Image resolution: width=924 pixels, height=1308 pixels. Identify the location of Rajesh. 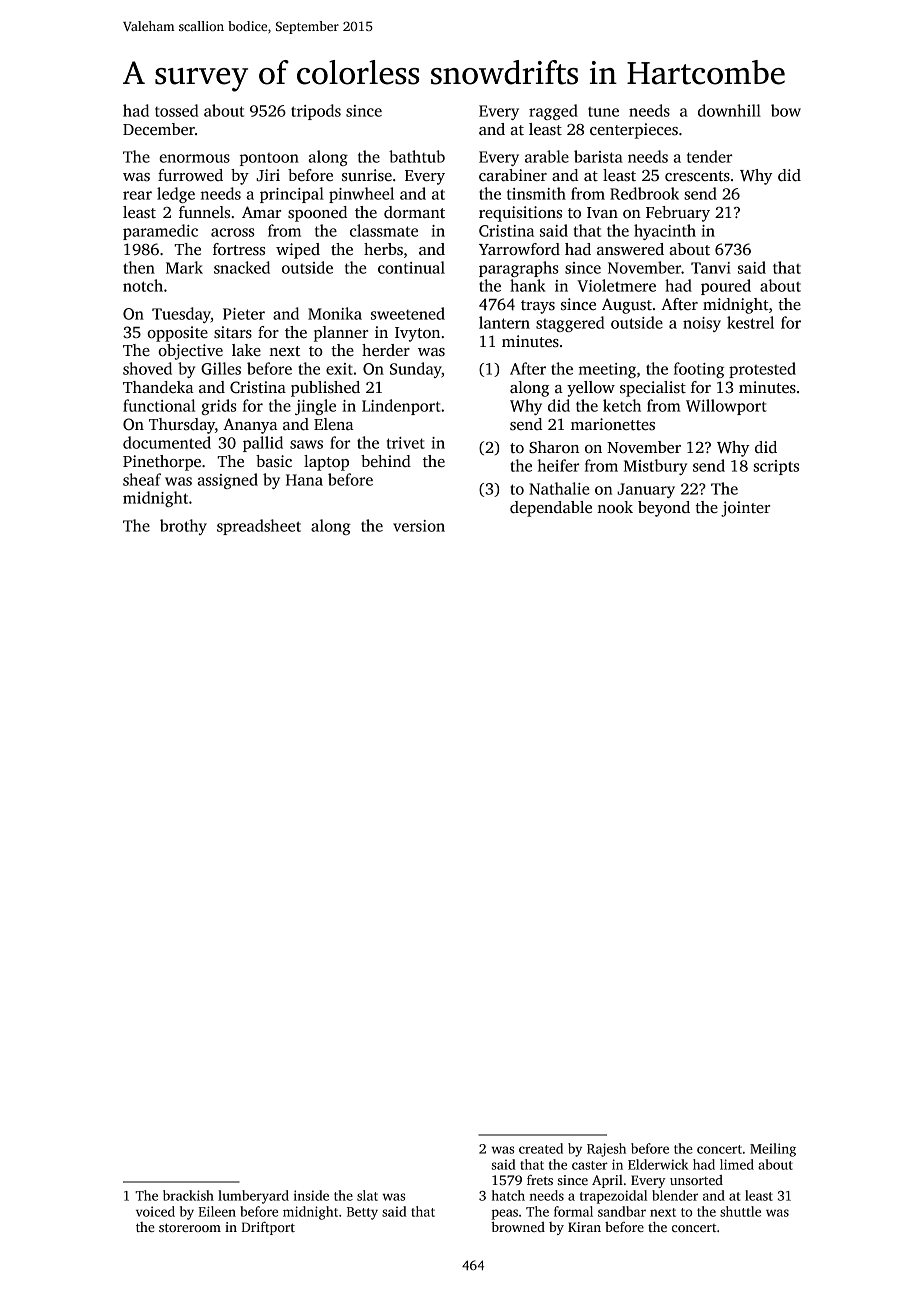
(606, 1150).
